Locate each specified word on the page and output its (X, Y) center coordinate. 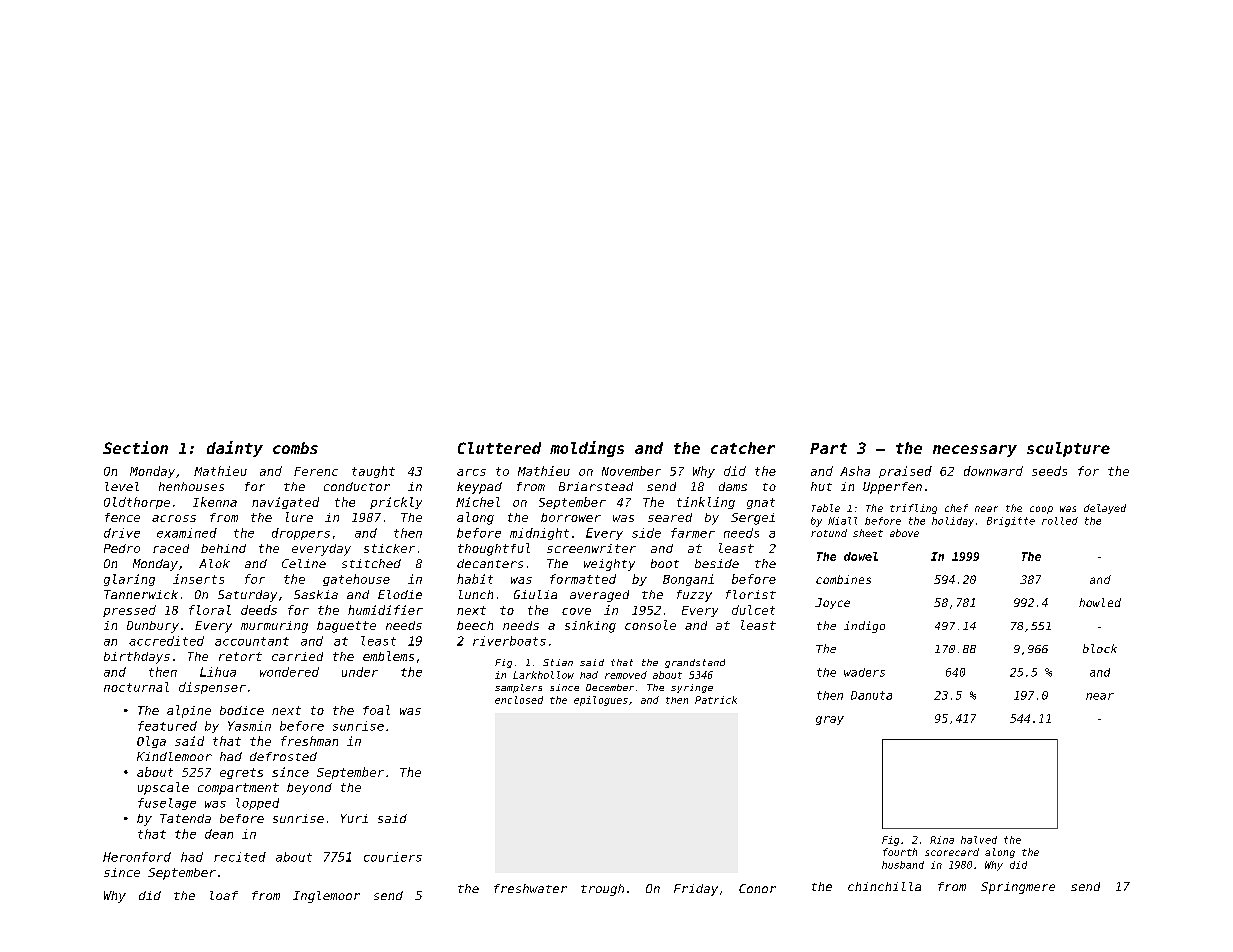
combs (295, 448)
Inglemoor (326, 897)
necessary (975, 451)
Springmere (1018, 888)
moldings (587, 449)
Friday (696, 890)
